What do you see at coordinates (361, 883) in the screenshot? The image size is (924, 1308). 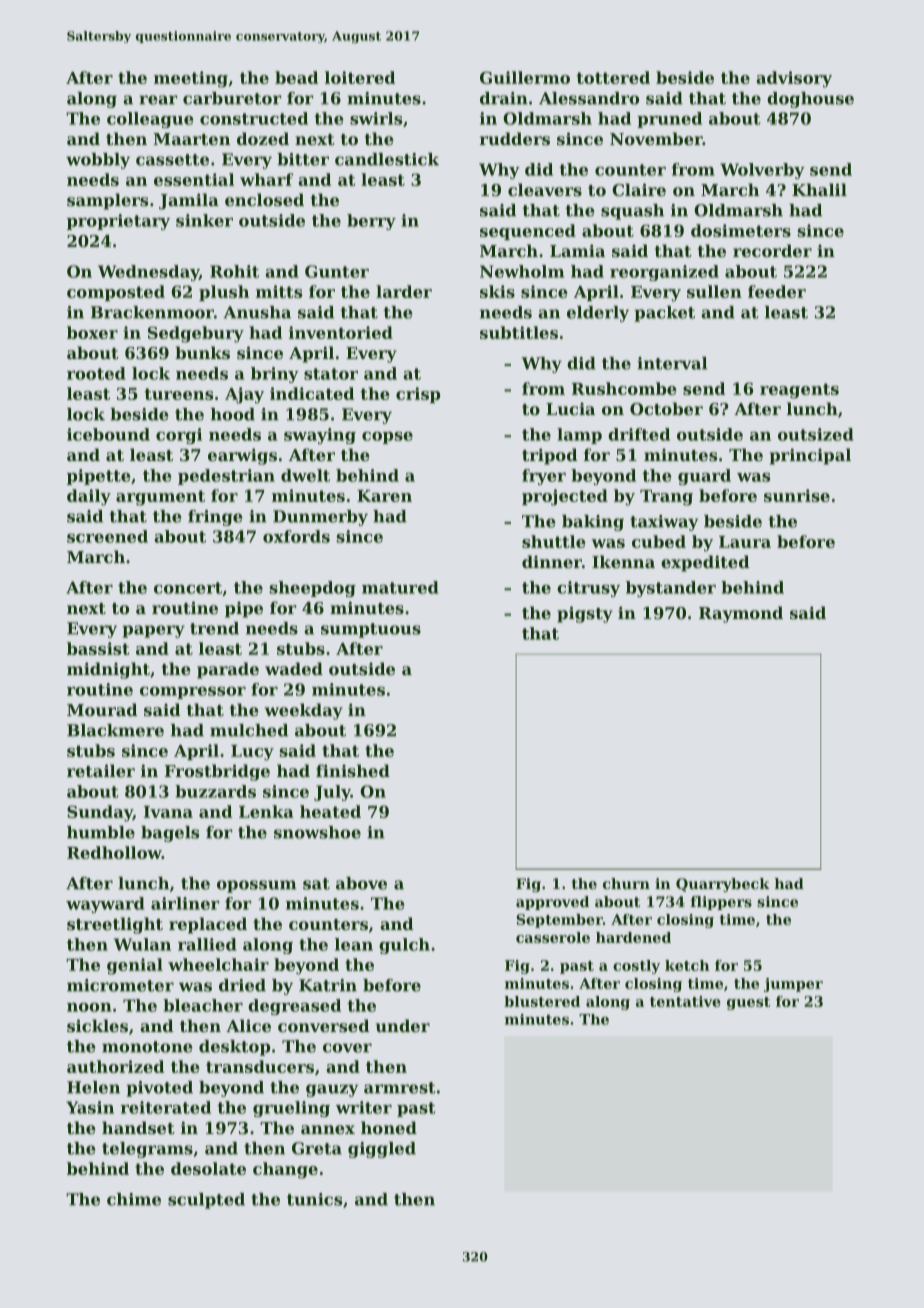 I see `above` at bounding box center [361, 883].
